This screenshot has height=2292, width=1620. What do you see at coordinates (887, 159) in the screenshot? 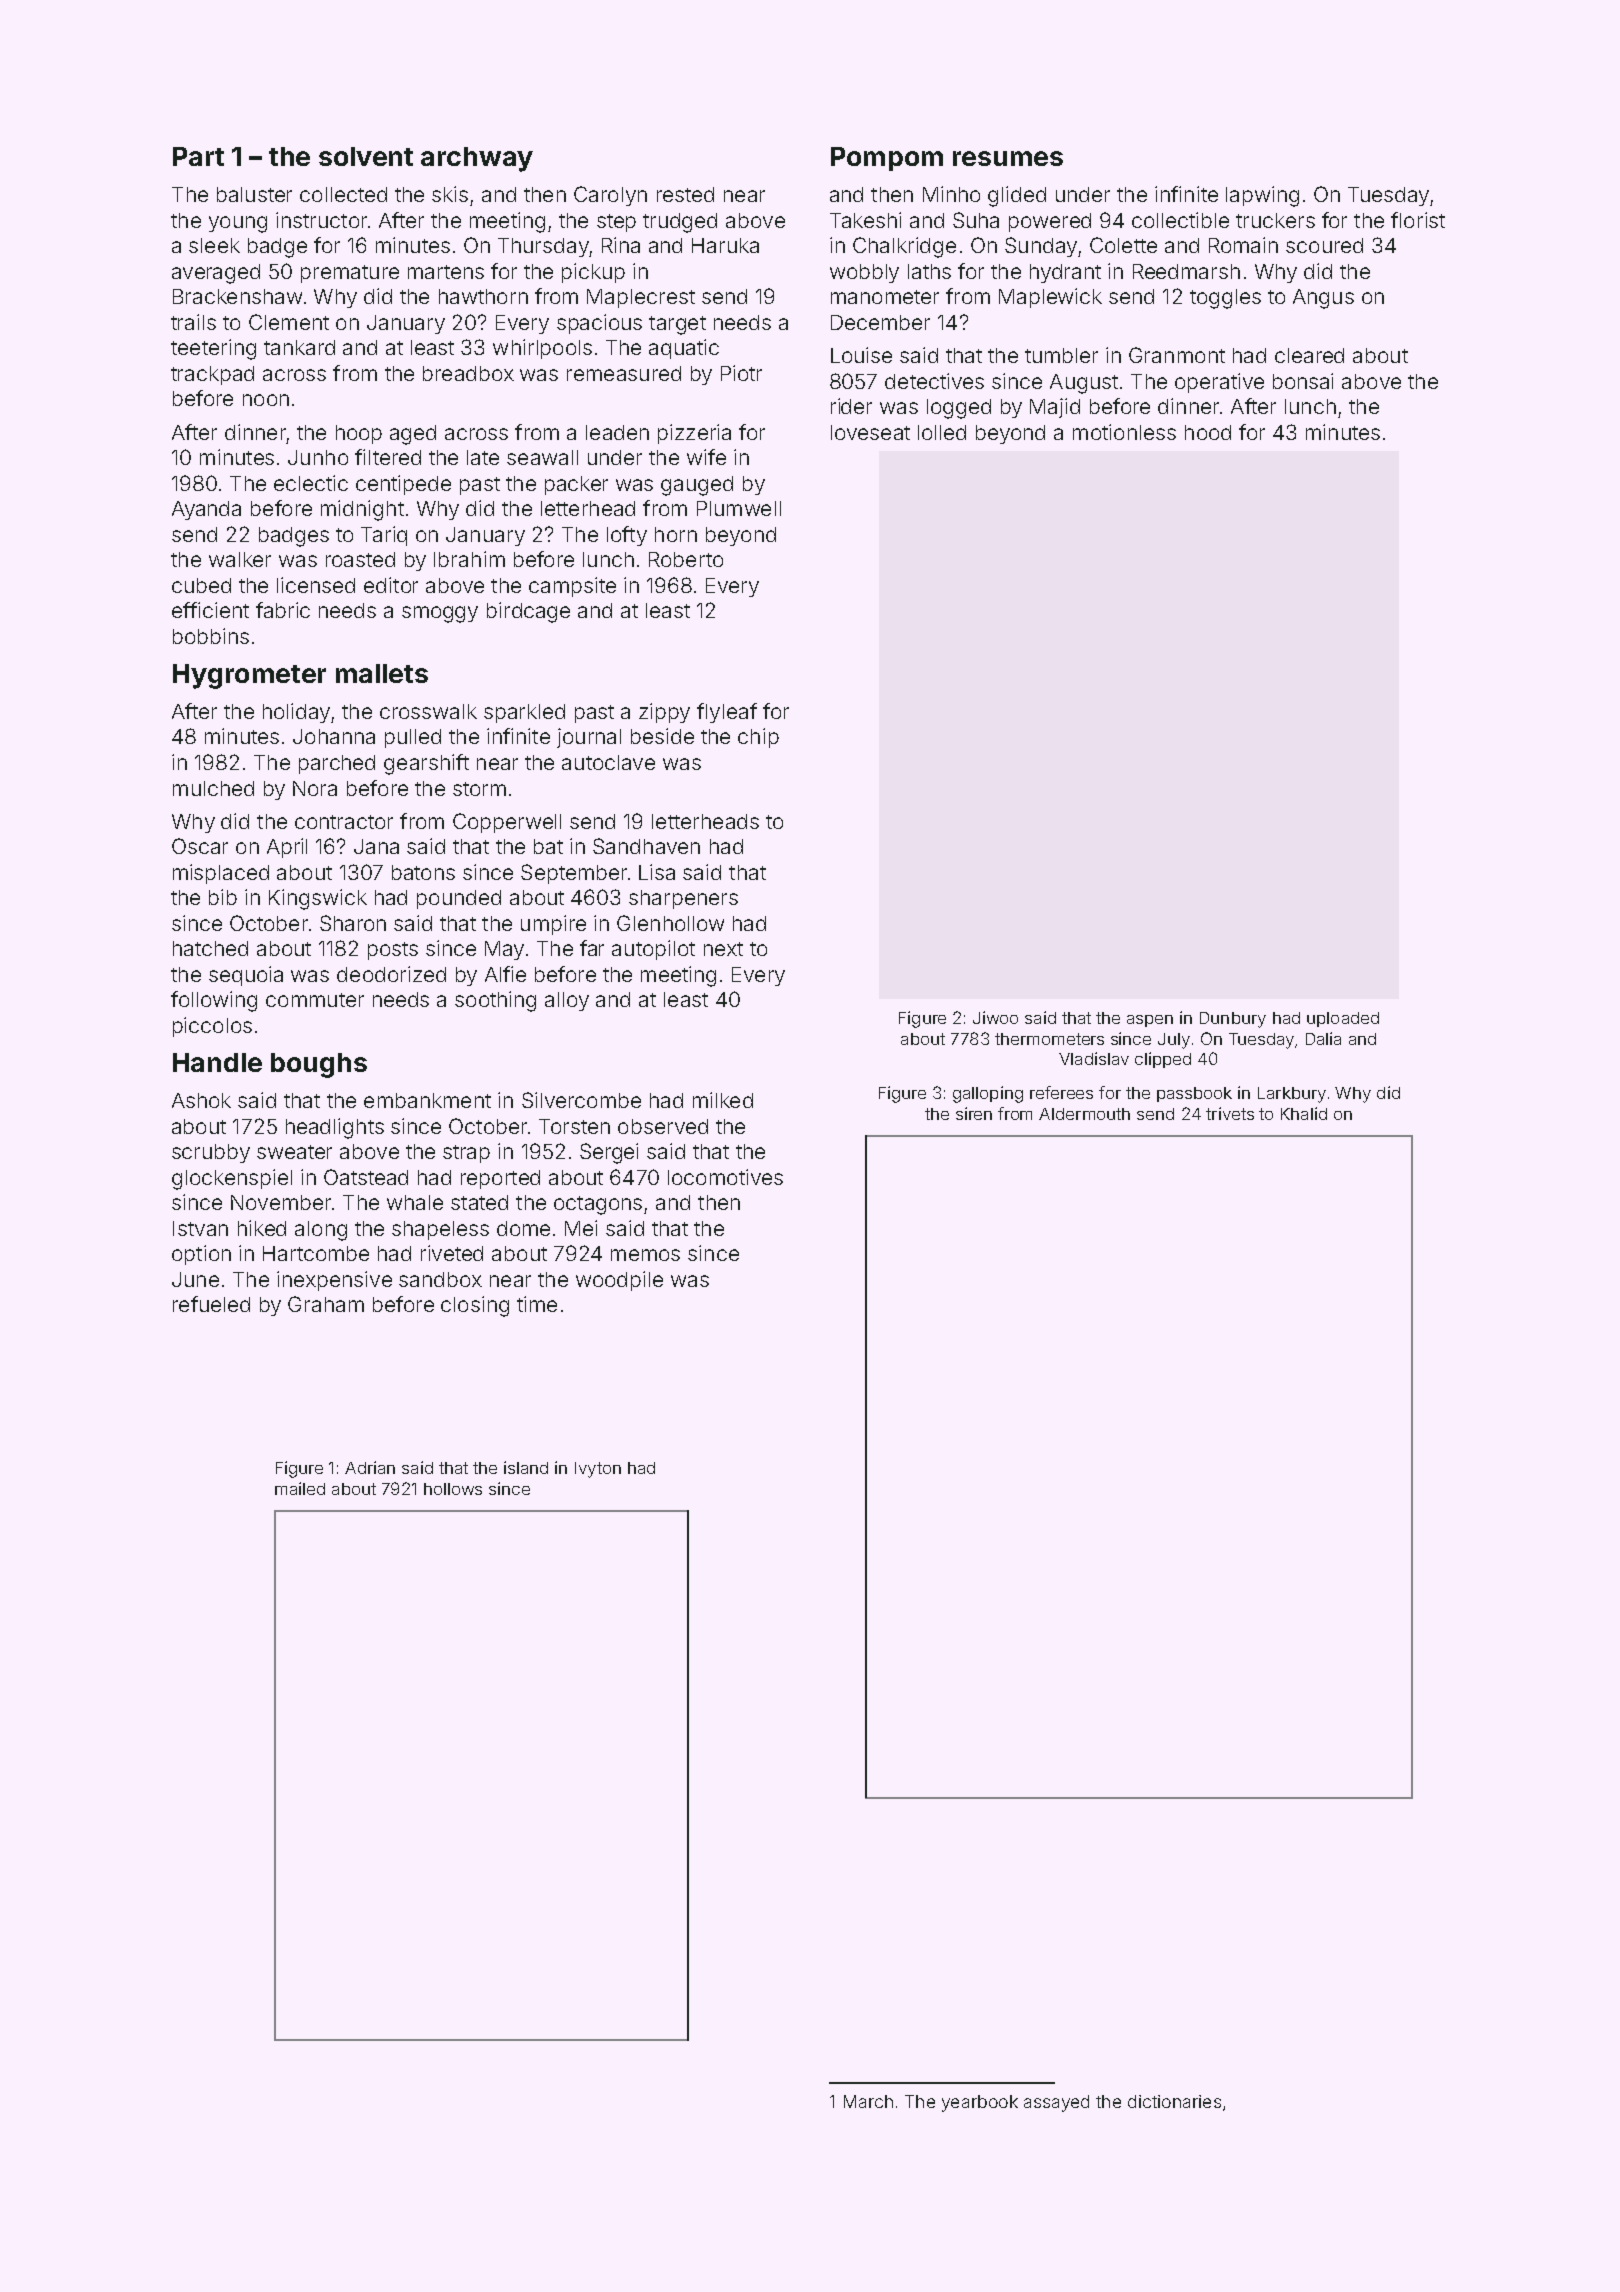
I see `Pompom` at bounding box center [887, 159].
